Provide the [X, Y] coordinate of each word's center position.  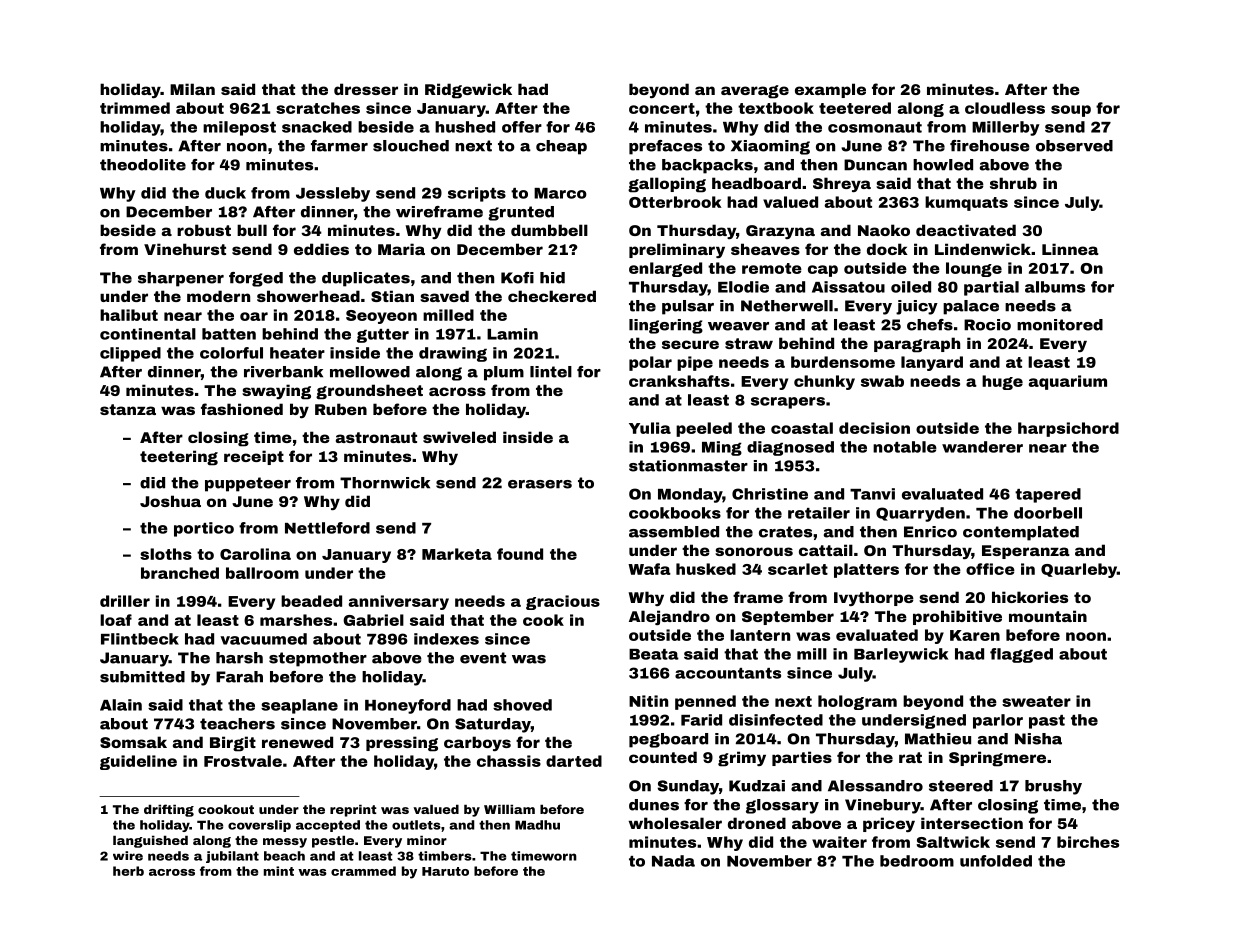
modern [218, 296]
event [483, 658]
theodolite [143, 165]
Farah [239, 677]
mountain [1048, 616]
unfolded [996, 861]
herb [128, 871]
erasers [540, 484]
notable [905, 447]
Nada [673, 861]
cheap [561, 147]
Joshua [170, 501]
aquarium [1068, 382]
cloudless [1005, 108]
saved [444, 296]
